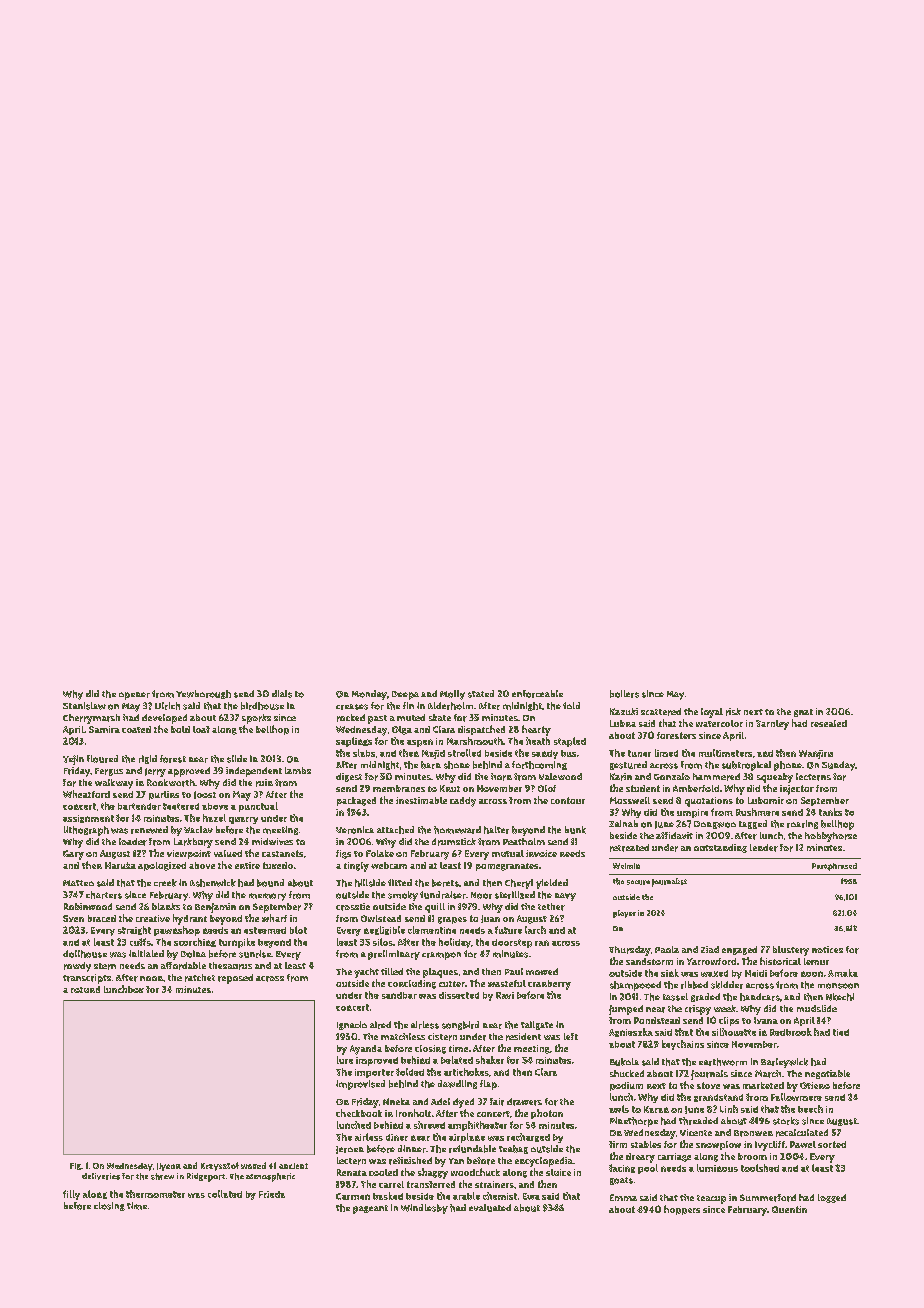 The image size is (924, 1308). Describe the element at coordinates (505, 995) in the screenshot. I see `Ravi` at that location.
